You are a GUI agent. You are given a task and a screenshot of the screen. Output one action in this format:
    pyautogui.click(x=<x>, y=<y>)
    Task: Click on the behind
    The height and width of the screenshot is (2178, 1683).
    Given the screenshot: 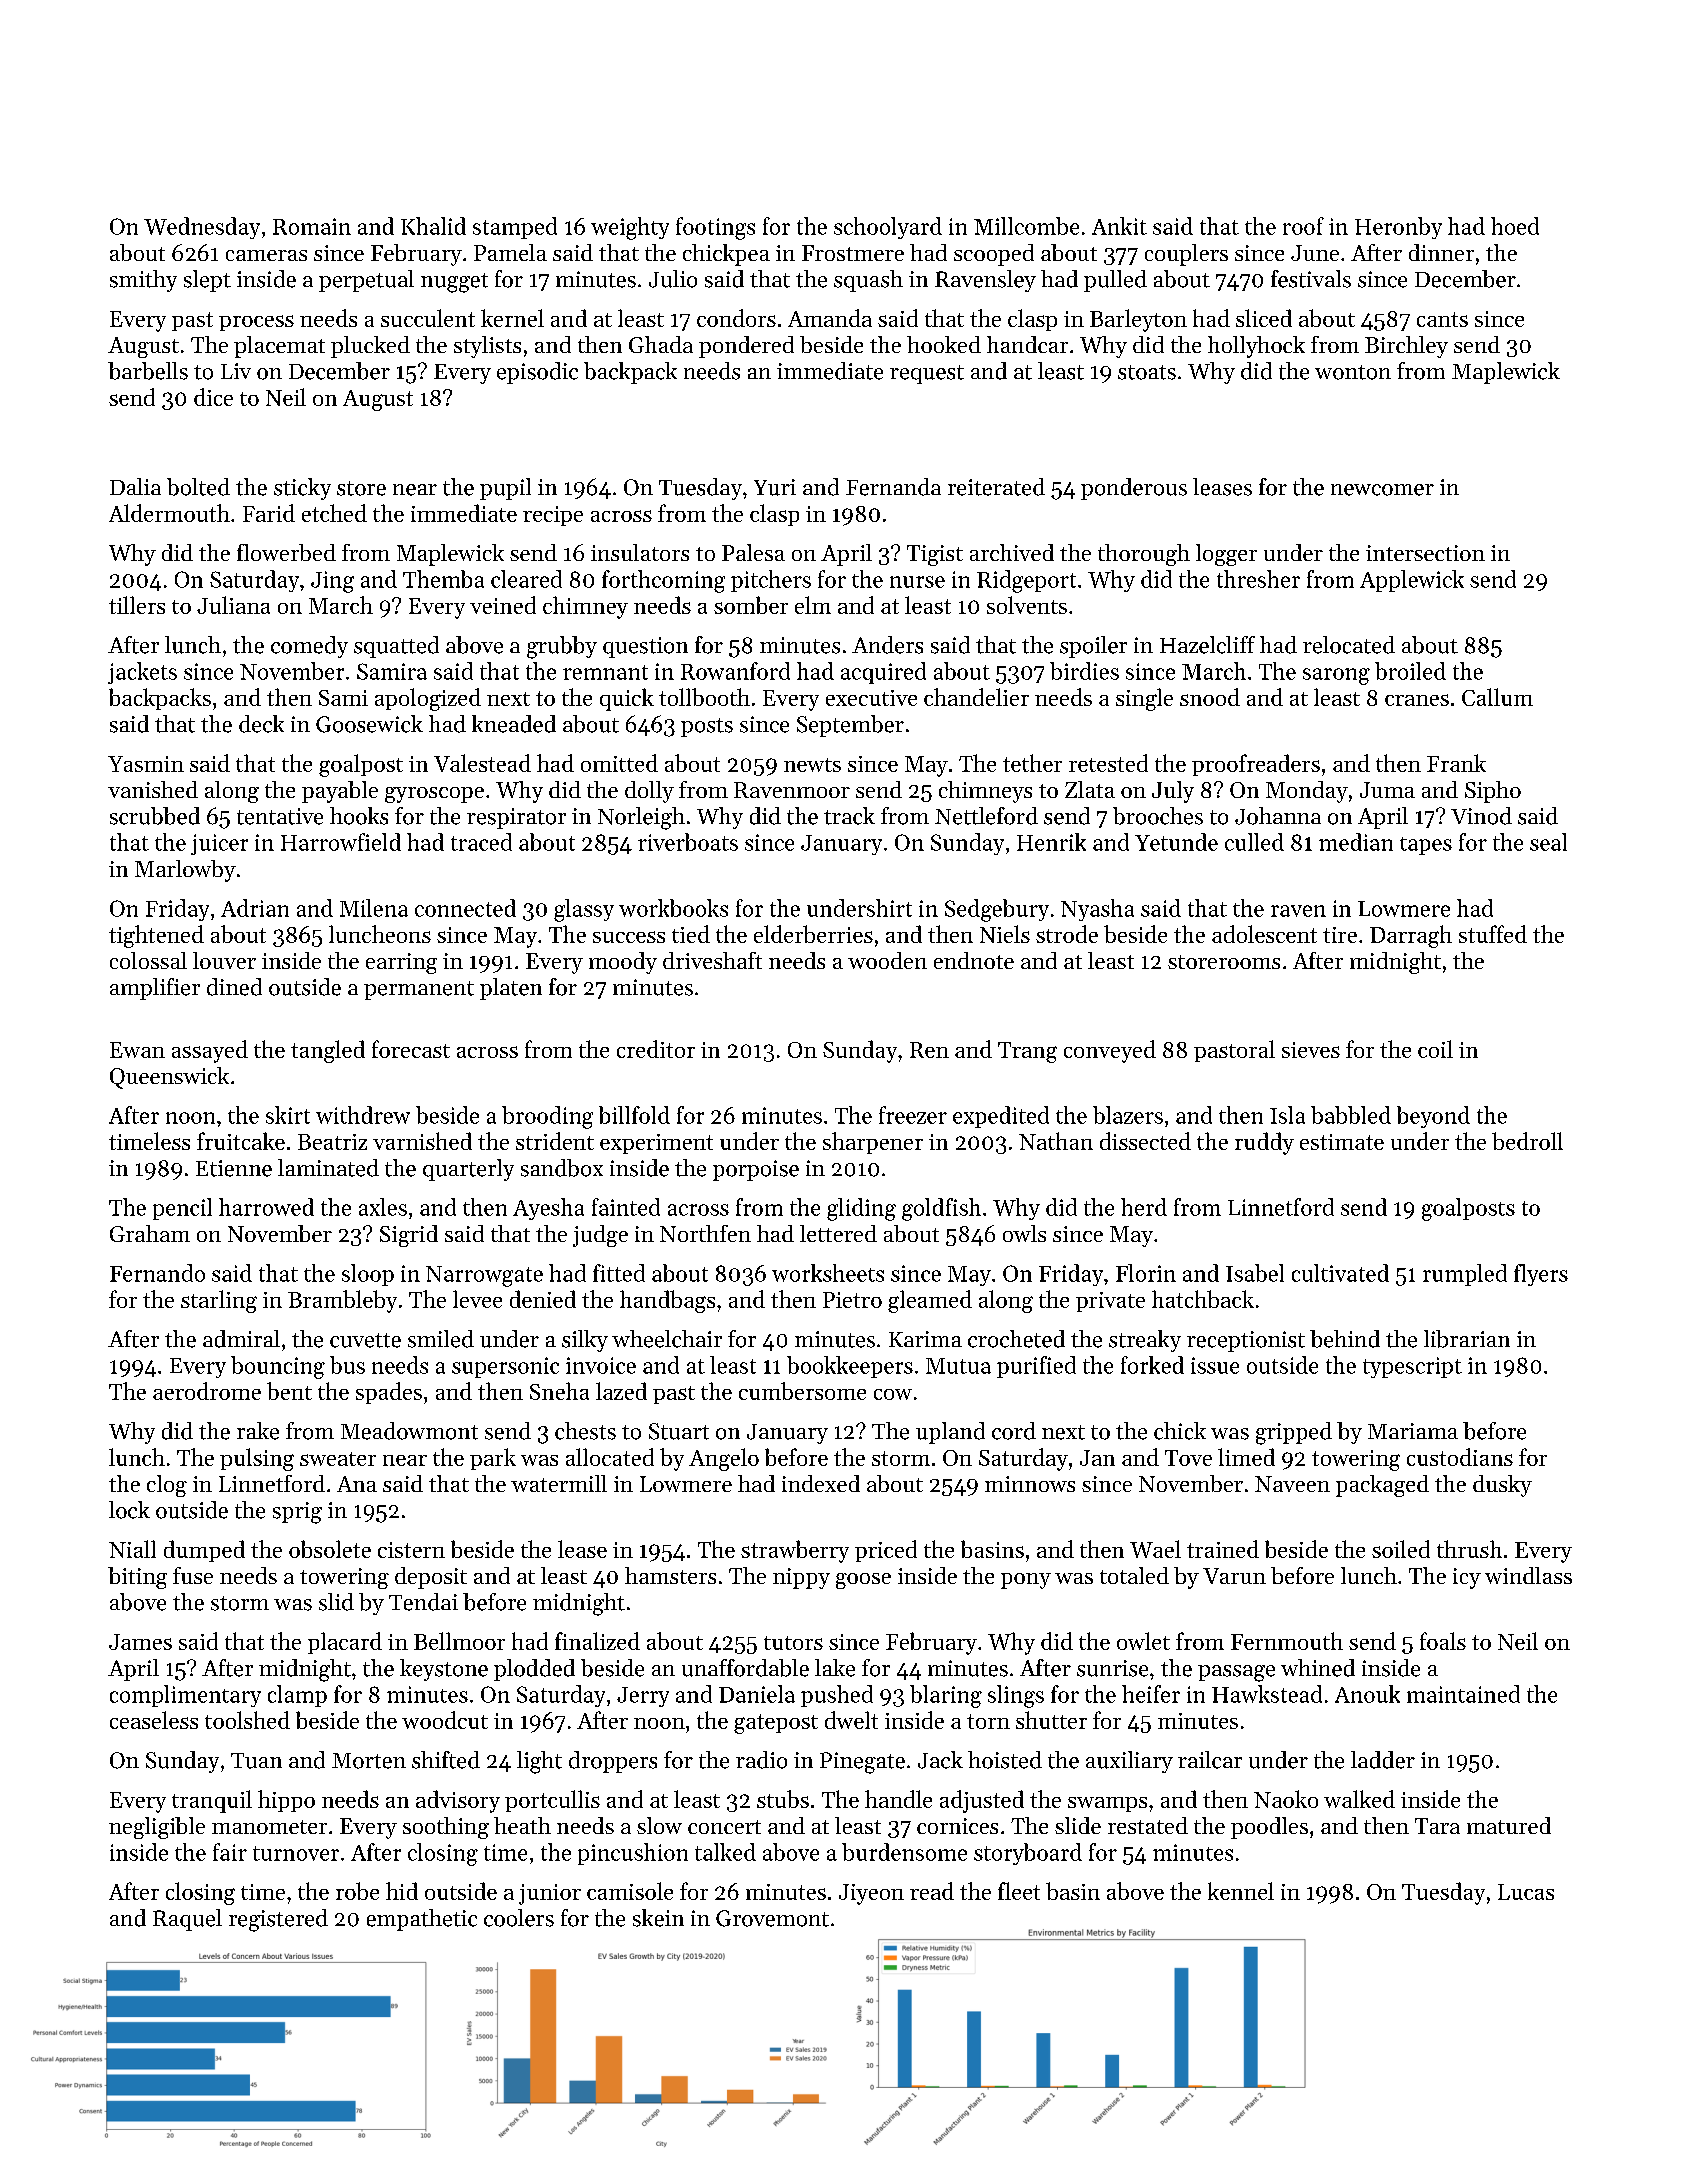 What is the action you would take?
    pyautogui.click(x=1345, y=1339)
